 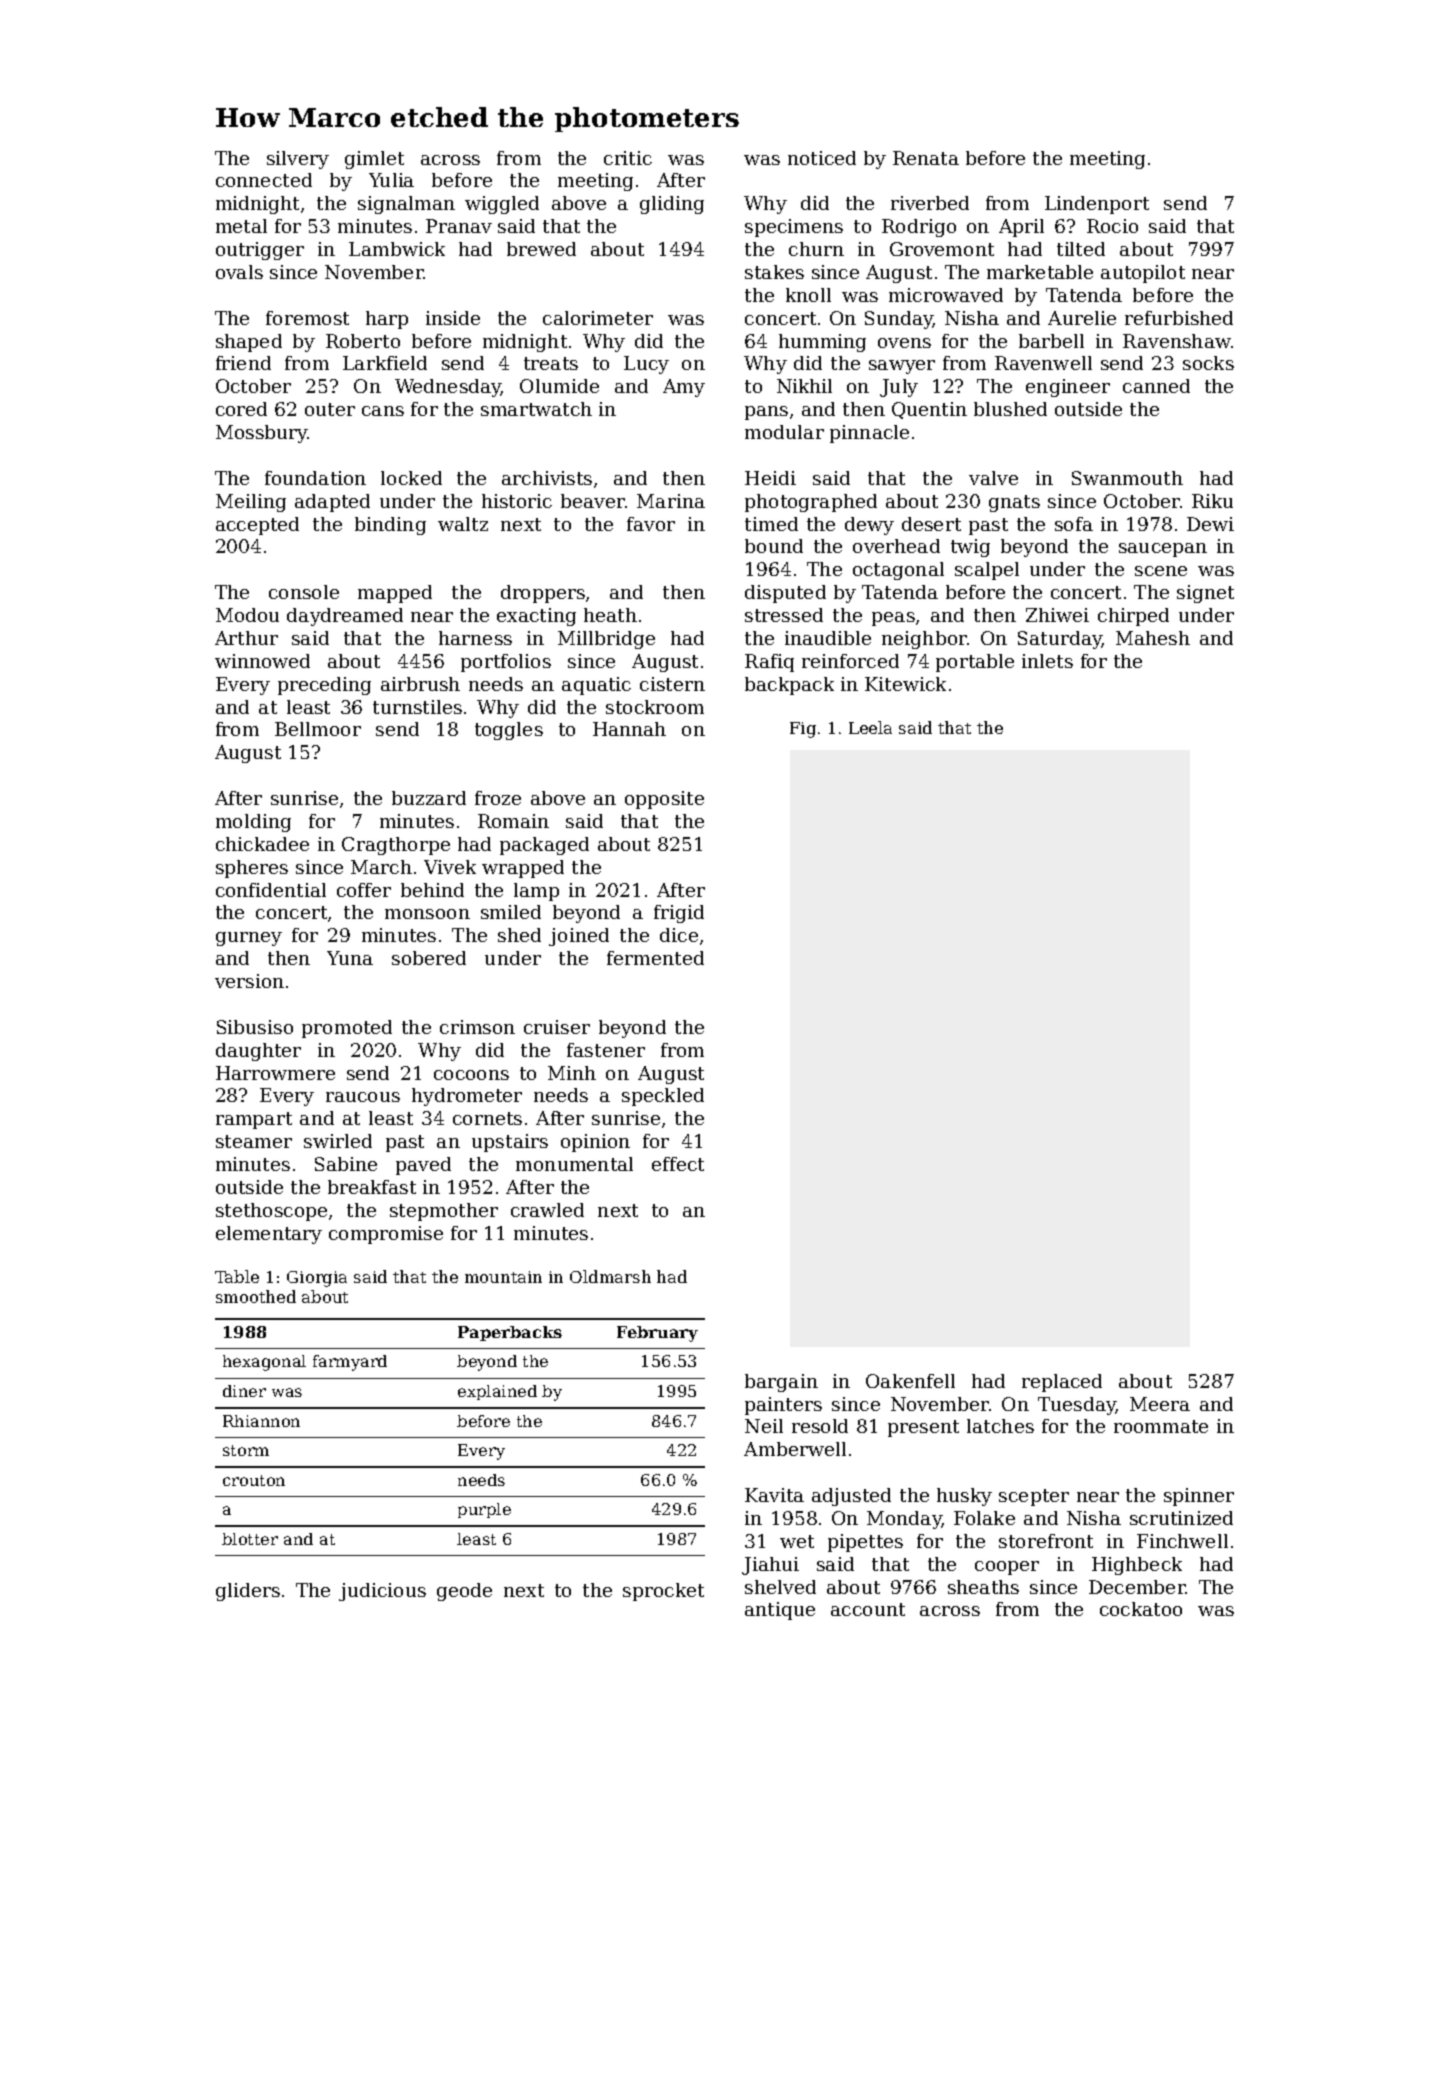 What do you see at coordinates (910, 1381) in the screenshot?
I see `Oakenfell` at bounding box center [910, 1381].
